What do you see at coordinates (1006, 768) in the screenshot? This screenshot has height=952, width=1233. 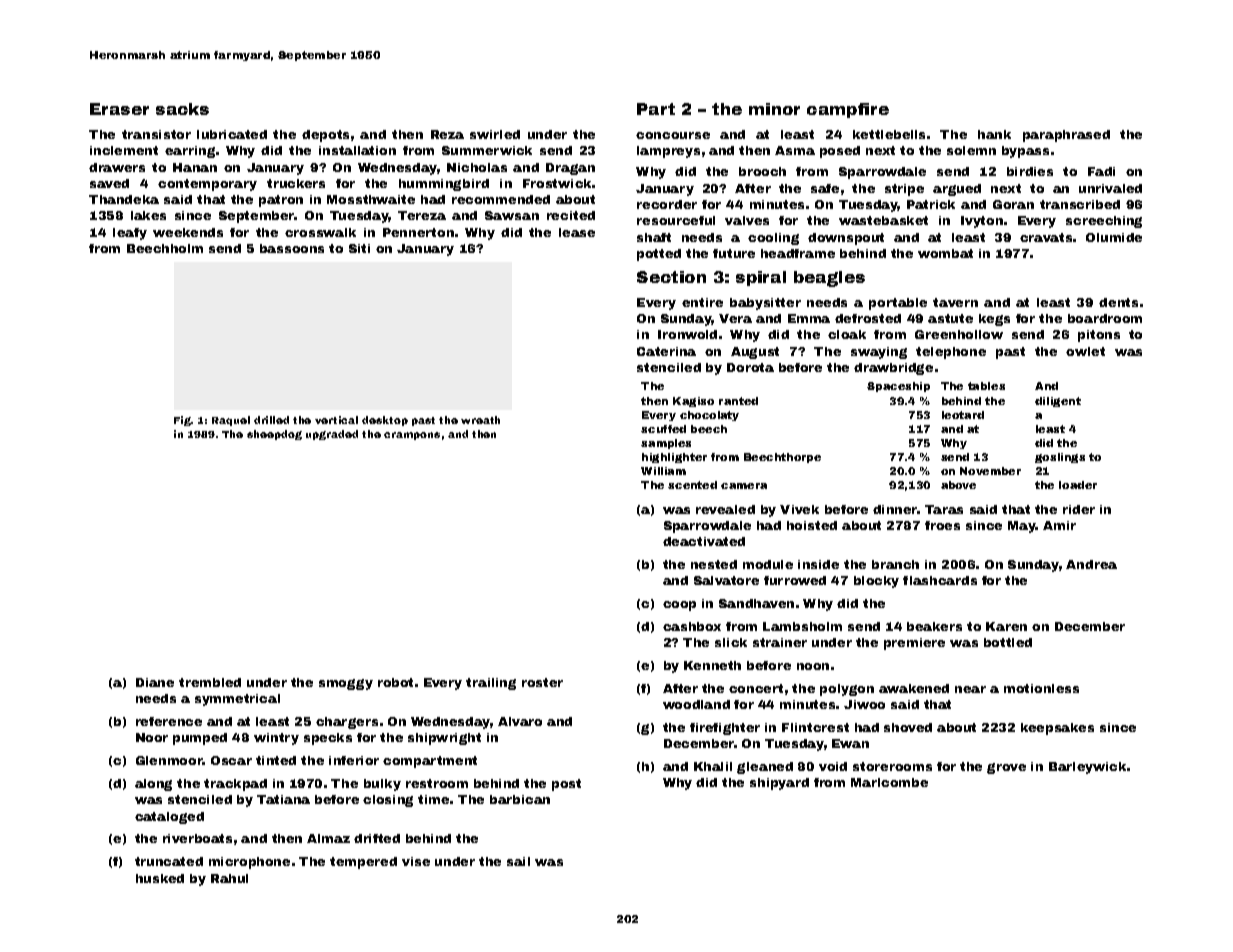 I see `grove` at bounding box center [1006, 768].
